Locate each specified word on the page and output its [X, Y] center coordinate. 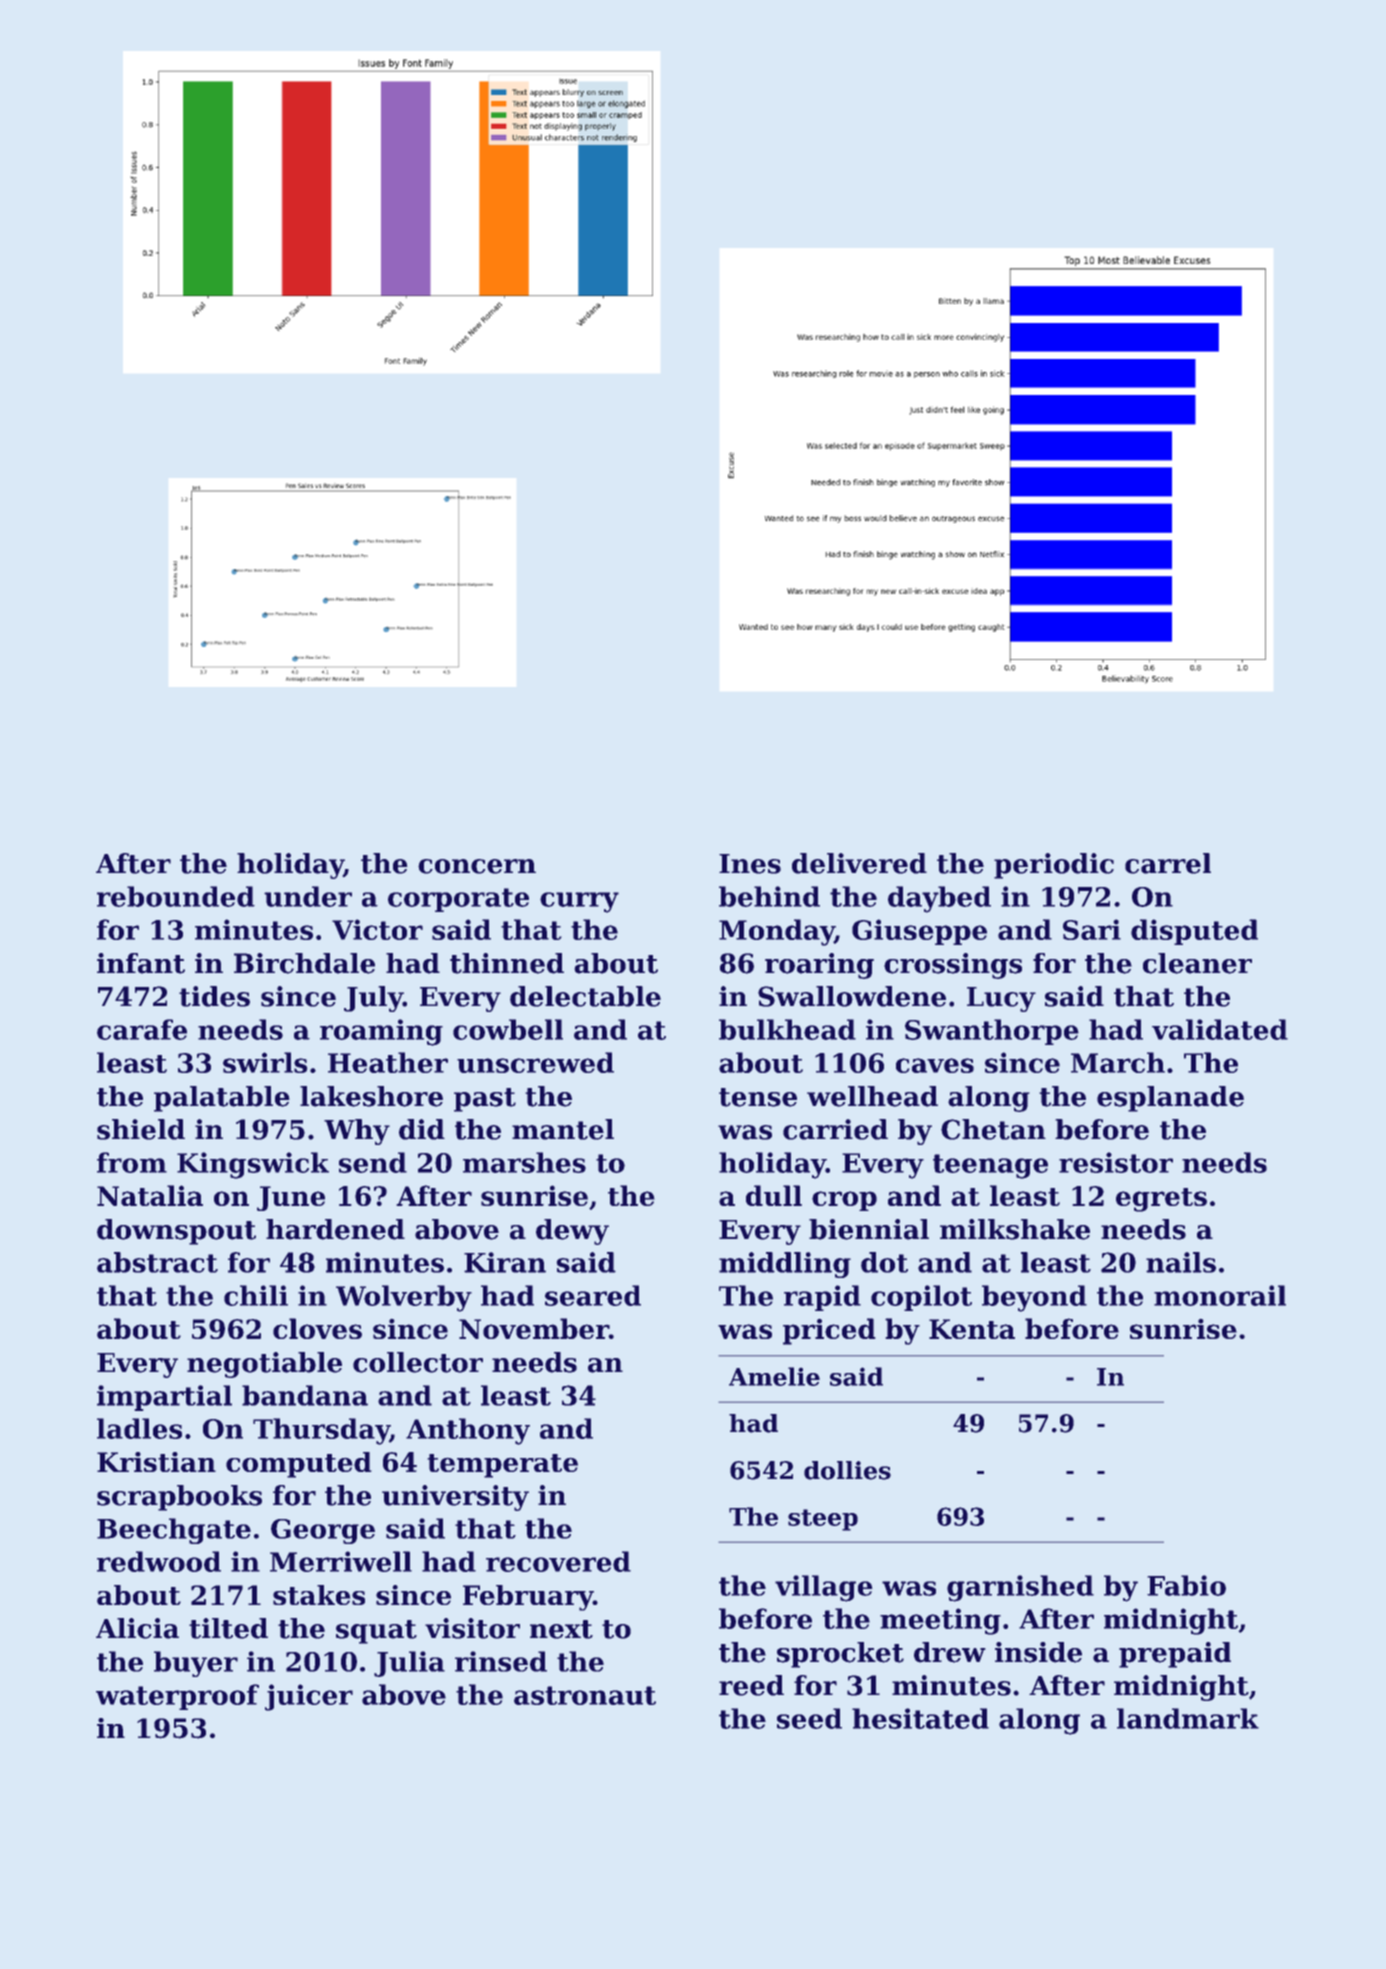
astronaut [585, 1695]
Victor [377, 929]
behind [769, 896]
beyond [1034, 1298]
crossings [953, 966]
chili [256, 1295]
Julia [409, 1664]
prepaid [1175, 1655]
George [323, 1531]
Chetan [993, 1129]
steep [823, 1520]
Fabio [1186, 1585]
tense [758, 1097]
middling [785, 1265]
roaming [381, 1032]
